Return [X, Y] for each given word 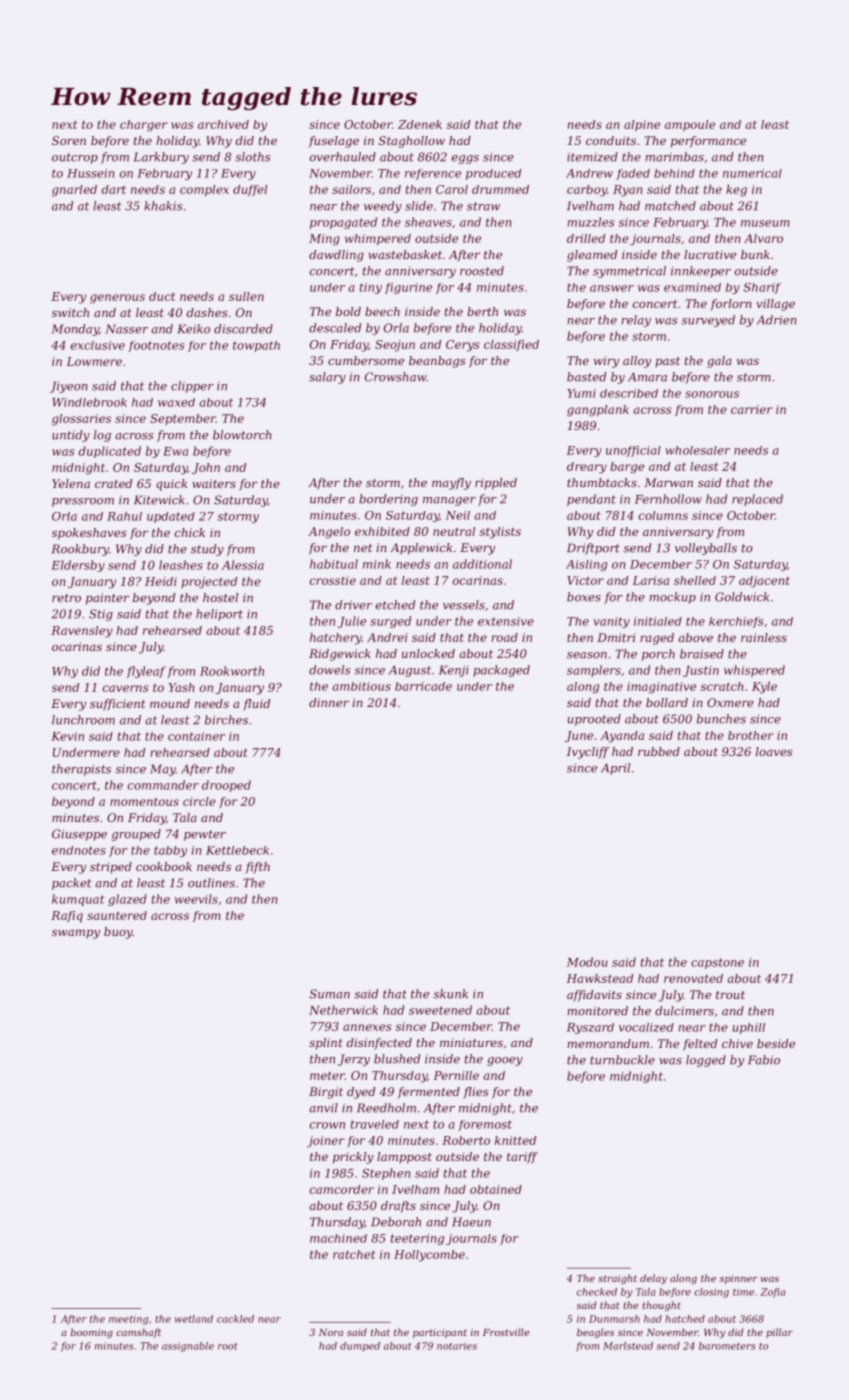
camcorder [342, 1189]
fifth [257, 868]
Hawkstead [600, 978]
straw [483, 206]
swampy [76, 934]
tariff [522, 1158]
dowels [329, 670]
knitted [515, 1140]
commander [163, 785]
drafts [398, 1207]
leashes [181, 565]
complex [204, 190]
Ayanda [622, 737]
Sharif [762, 288]
